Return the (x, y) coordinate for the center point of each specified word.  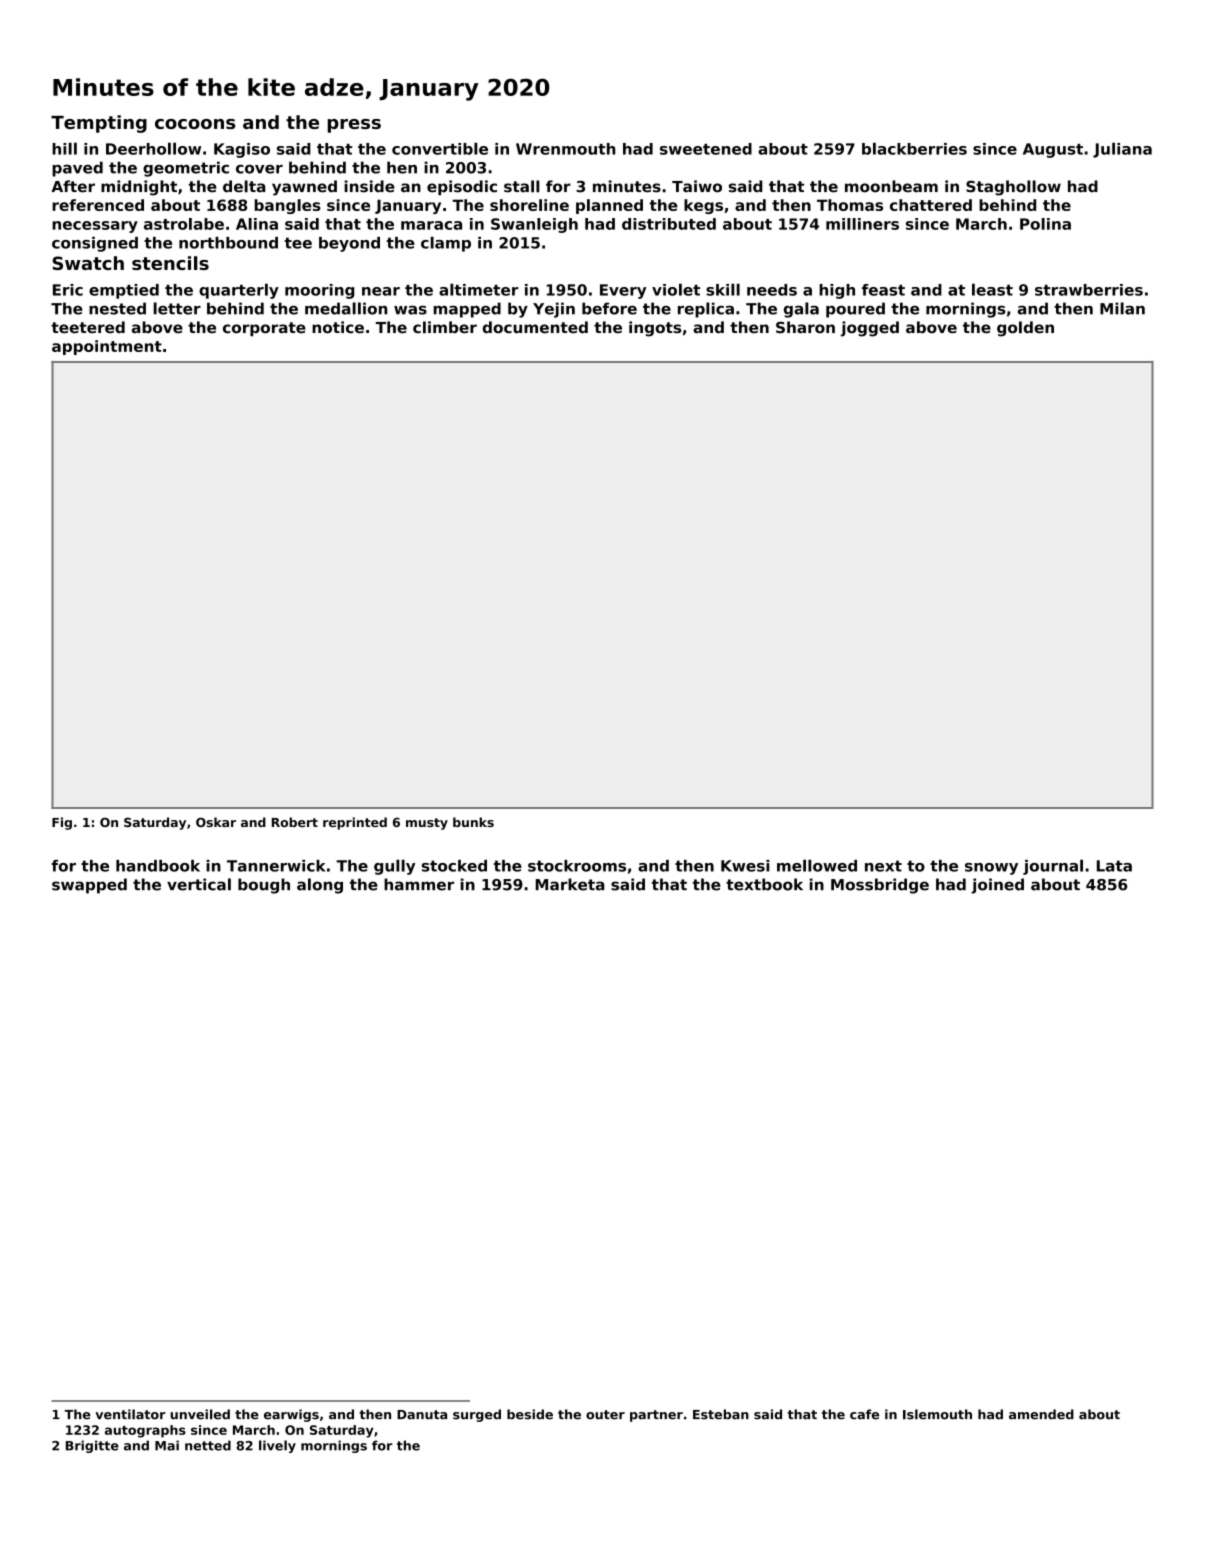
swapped (89, 886)
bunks (473, 822)
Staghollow (1013, 188)
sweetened (706, 149)
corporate (264, 329)
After (73, 186)
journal (1053, 867)
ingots (655, 329)
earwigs (291, 1415)
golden (1025, 329)
